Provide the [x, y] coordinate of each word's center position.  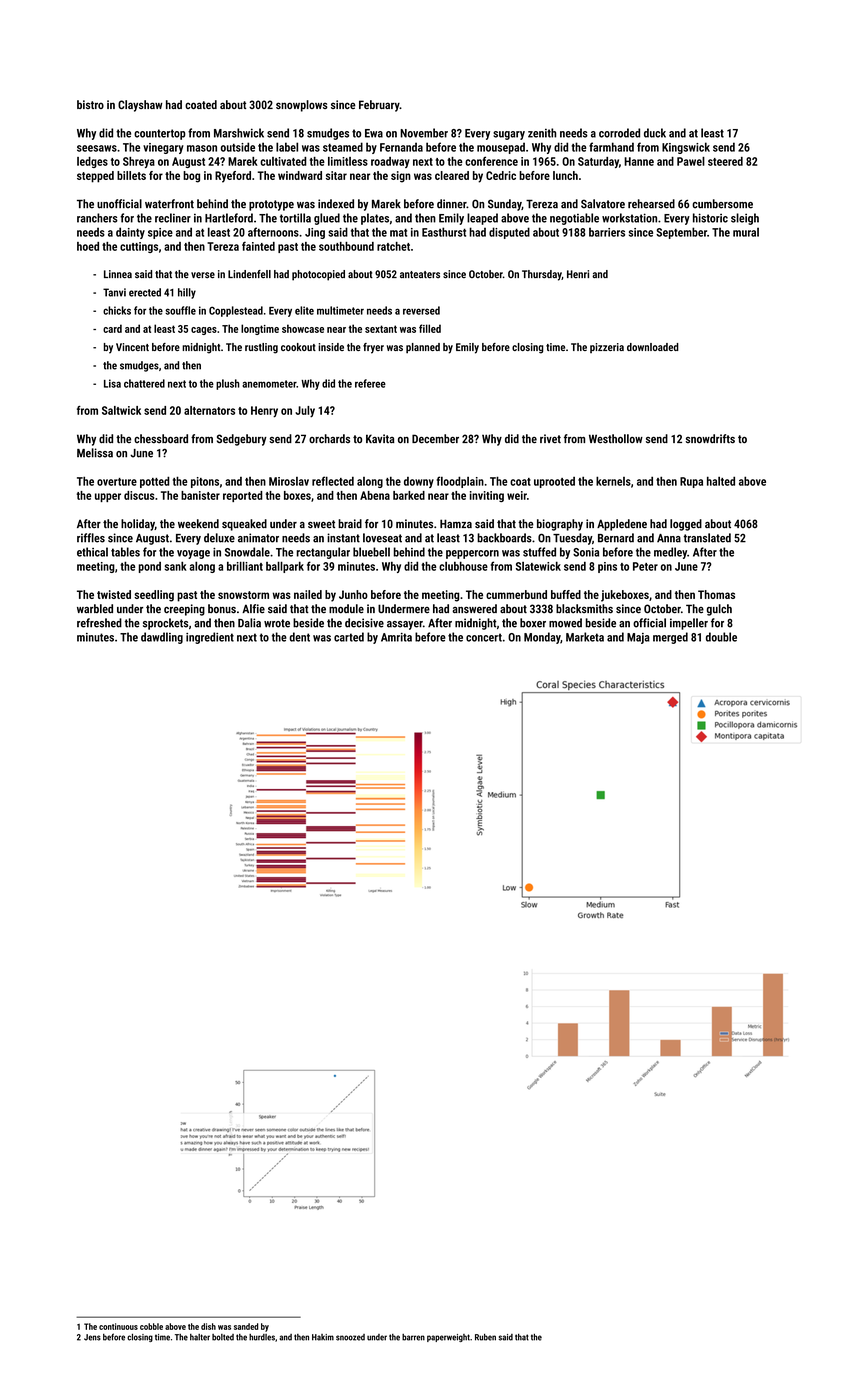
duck [655, 133]
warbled [95, 609]
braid [350, 523]
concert [484, 637]
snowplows [302, 106]
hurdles [262, 1337]
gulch [719, 610]
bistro [90, 104]
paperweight [448, 1338]
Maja [638, 638]
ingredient [210, 638]
